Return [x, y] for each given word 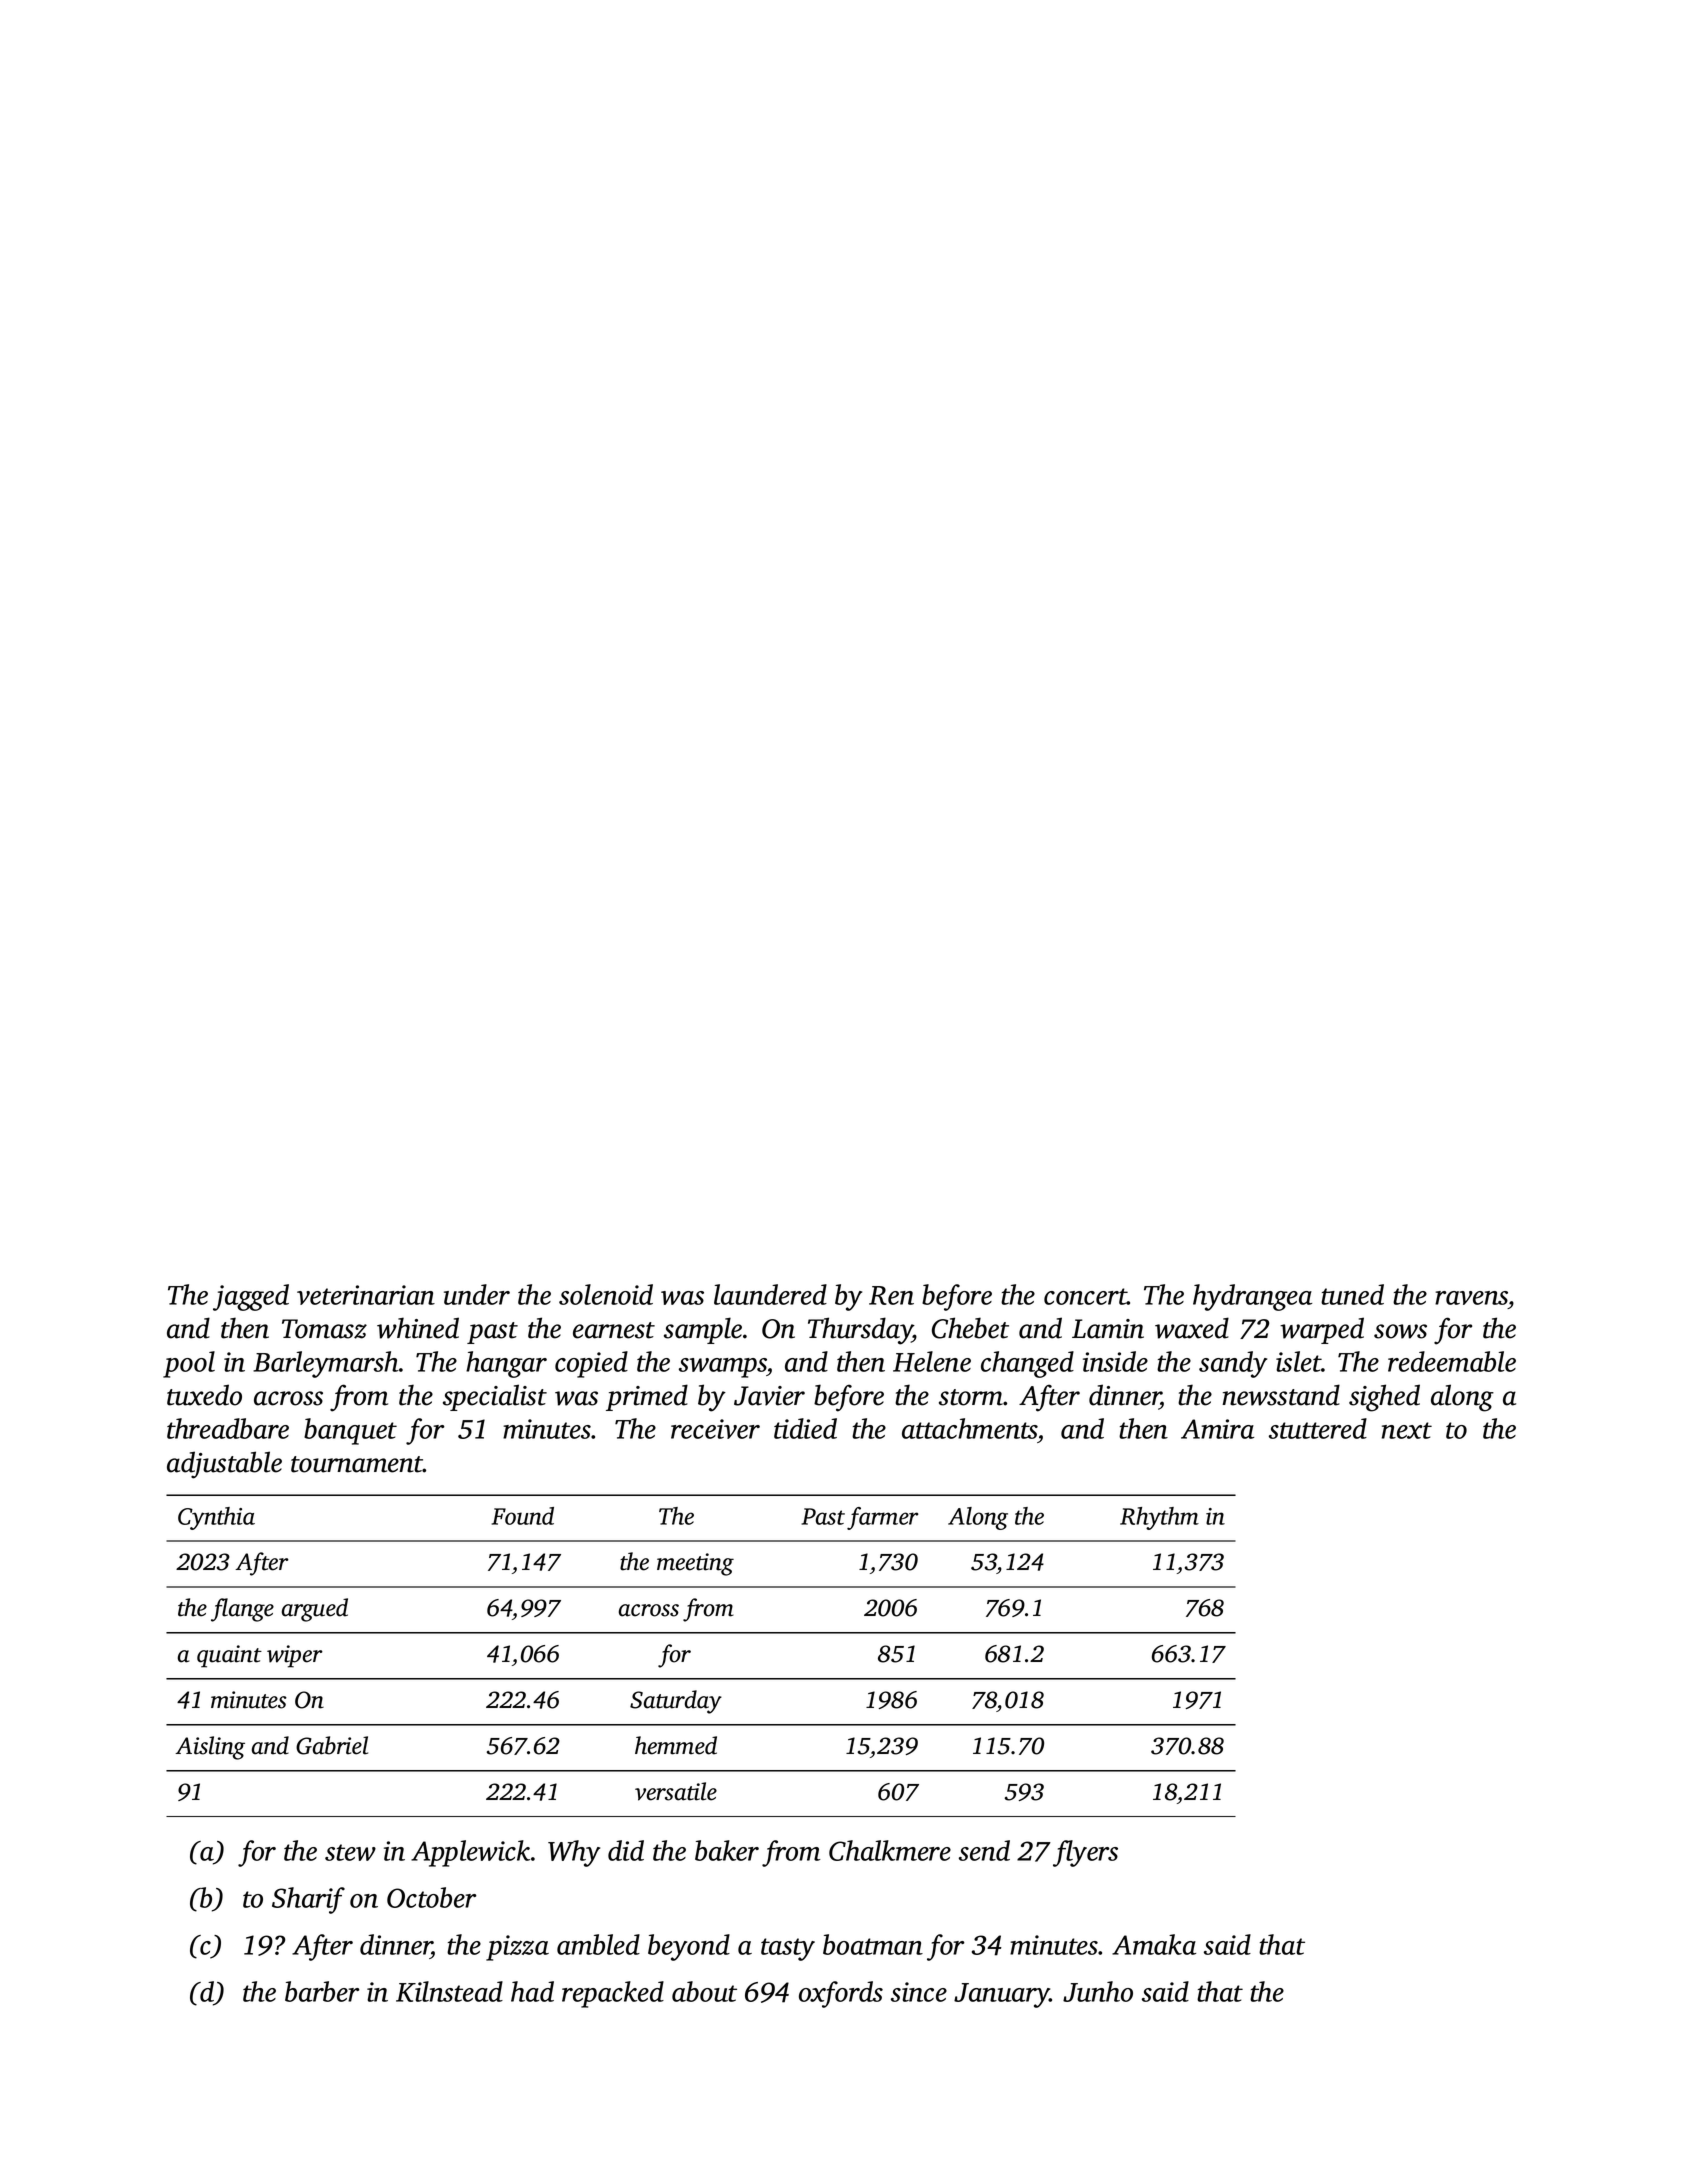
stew [350, 1852]
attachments [970, 1428]
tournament [357, 1464]
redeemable [1452, 1361]
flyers [1085, 1853]
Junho [1098, 1991]
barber [322, 1991]
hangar [506, 1364]
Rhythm [1159, 1518]
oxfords [841, 1994]
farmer [883, 1518]
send [984, 1850]
